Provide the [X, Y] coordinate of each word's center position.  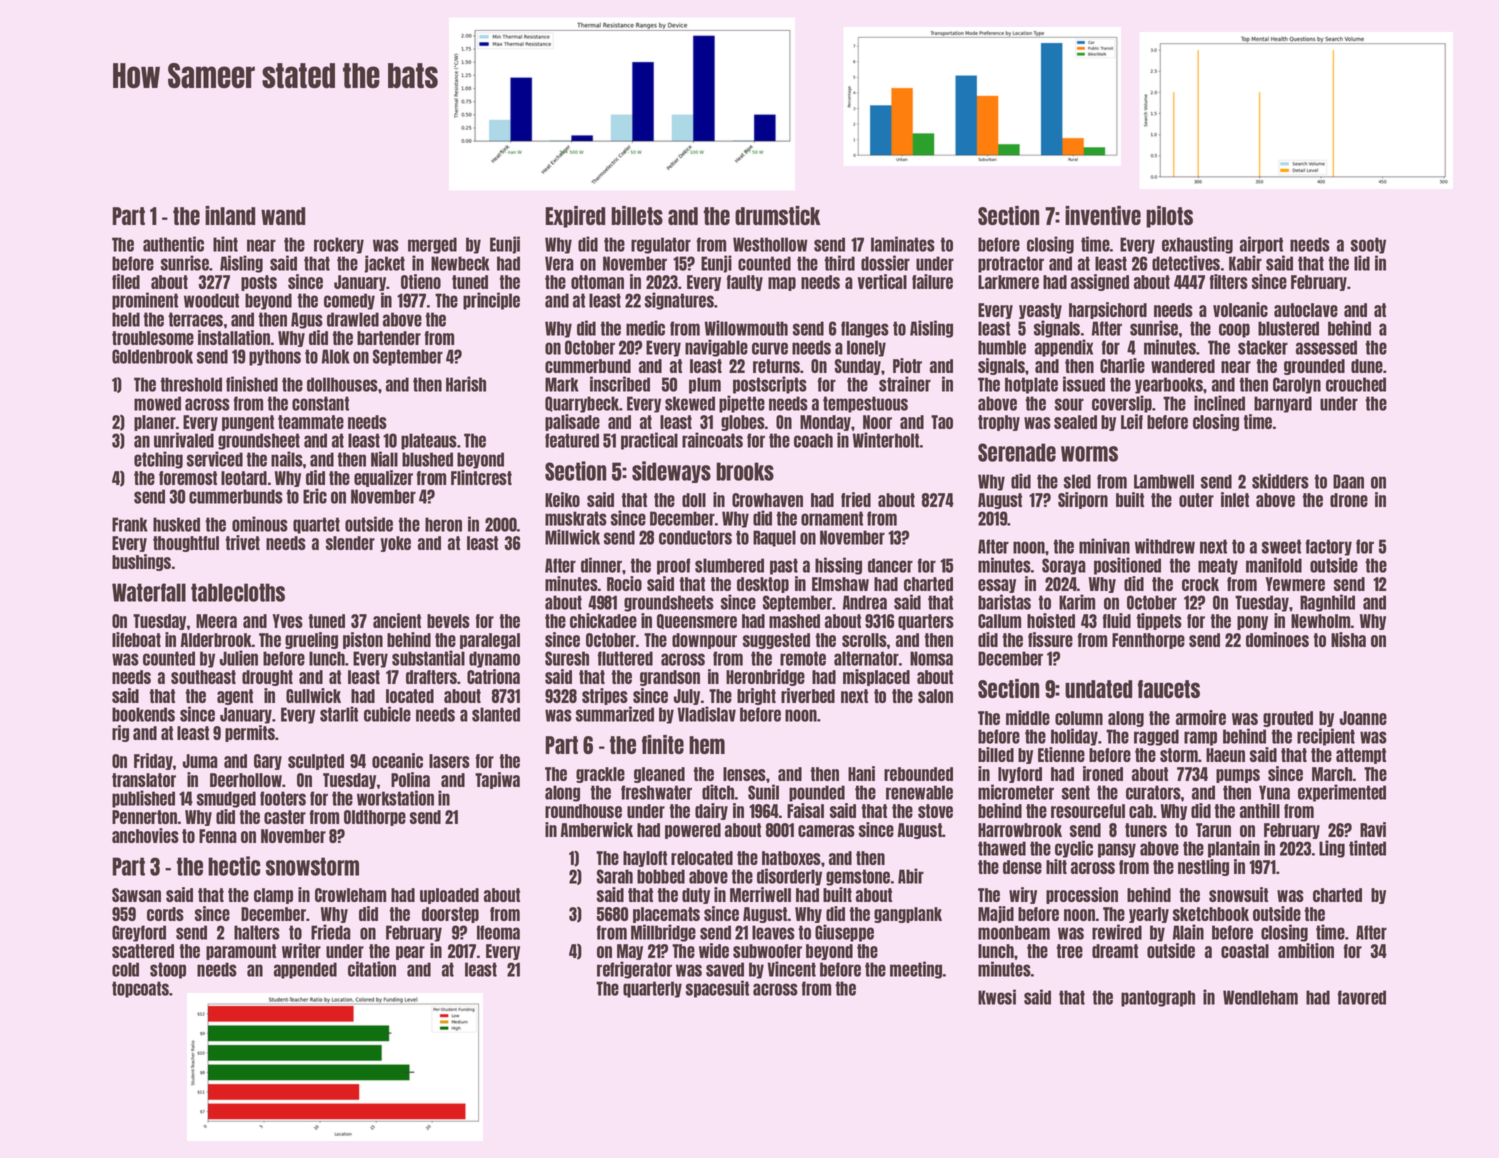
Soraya [1064, 566]
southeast [203, 677]
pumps [1238, 776]
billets [637, 215]
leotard [244, 478]
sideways [671, 472]
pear [410, 953]
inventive [1103, 215]
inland [230, 215]
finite [663, 744]
